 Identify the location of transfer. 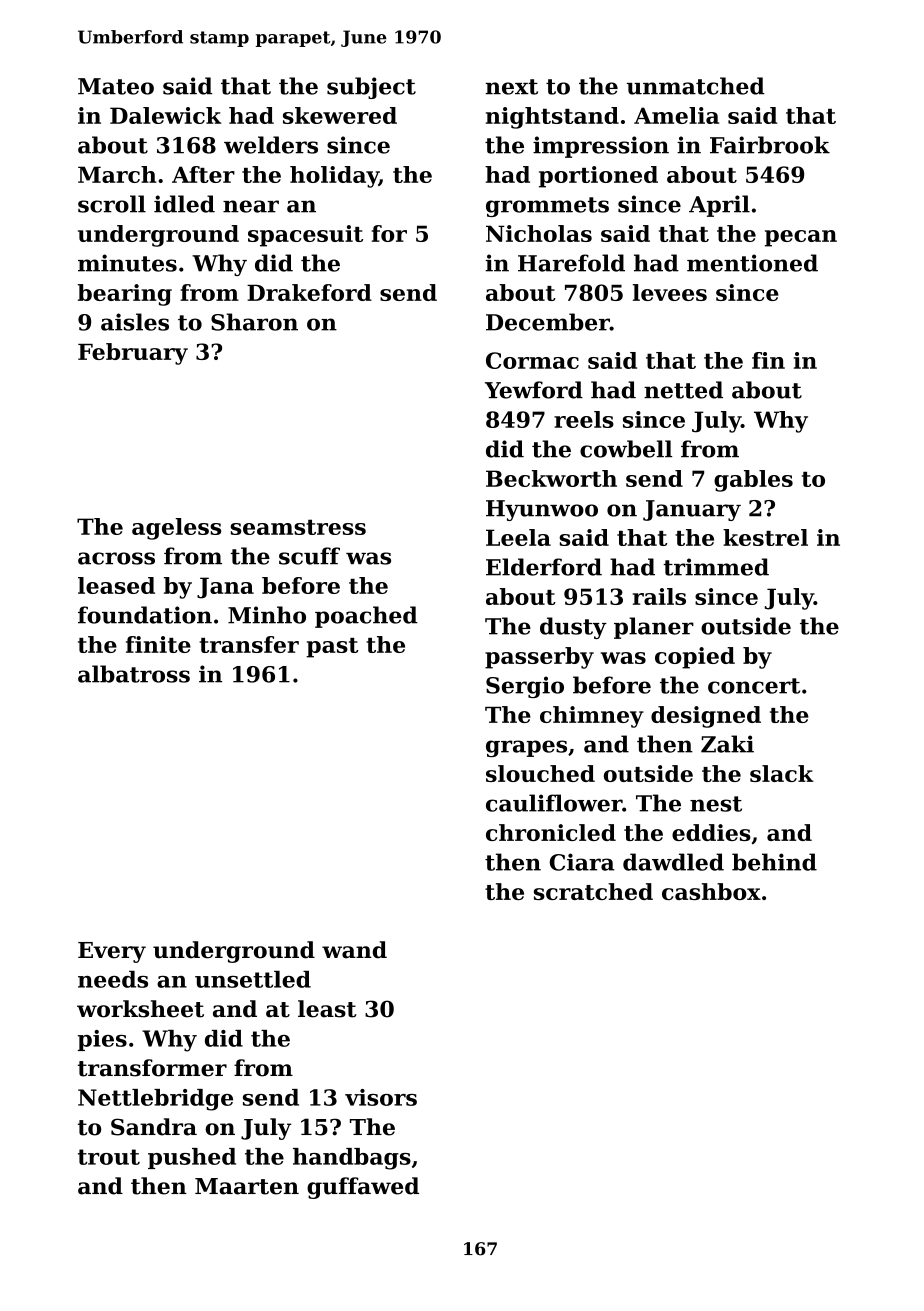
(249, 644).
